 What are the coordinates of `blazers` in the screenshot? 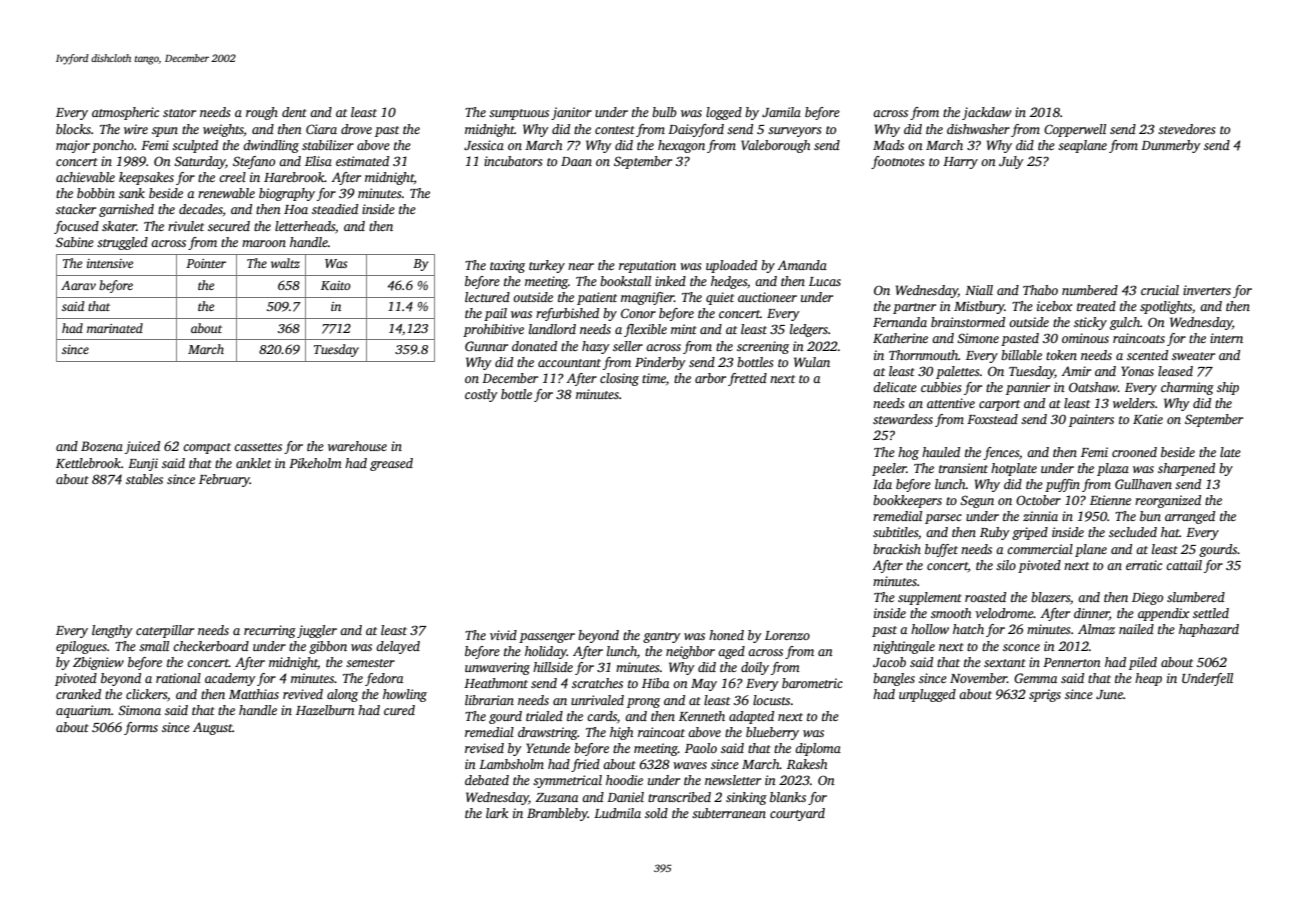 It's located at (1050, 597).
